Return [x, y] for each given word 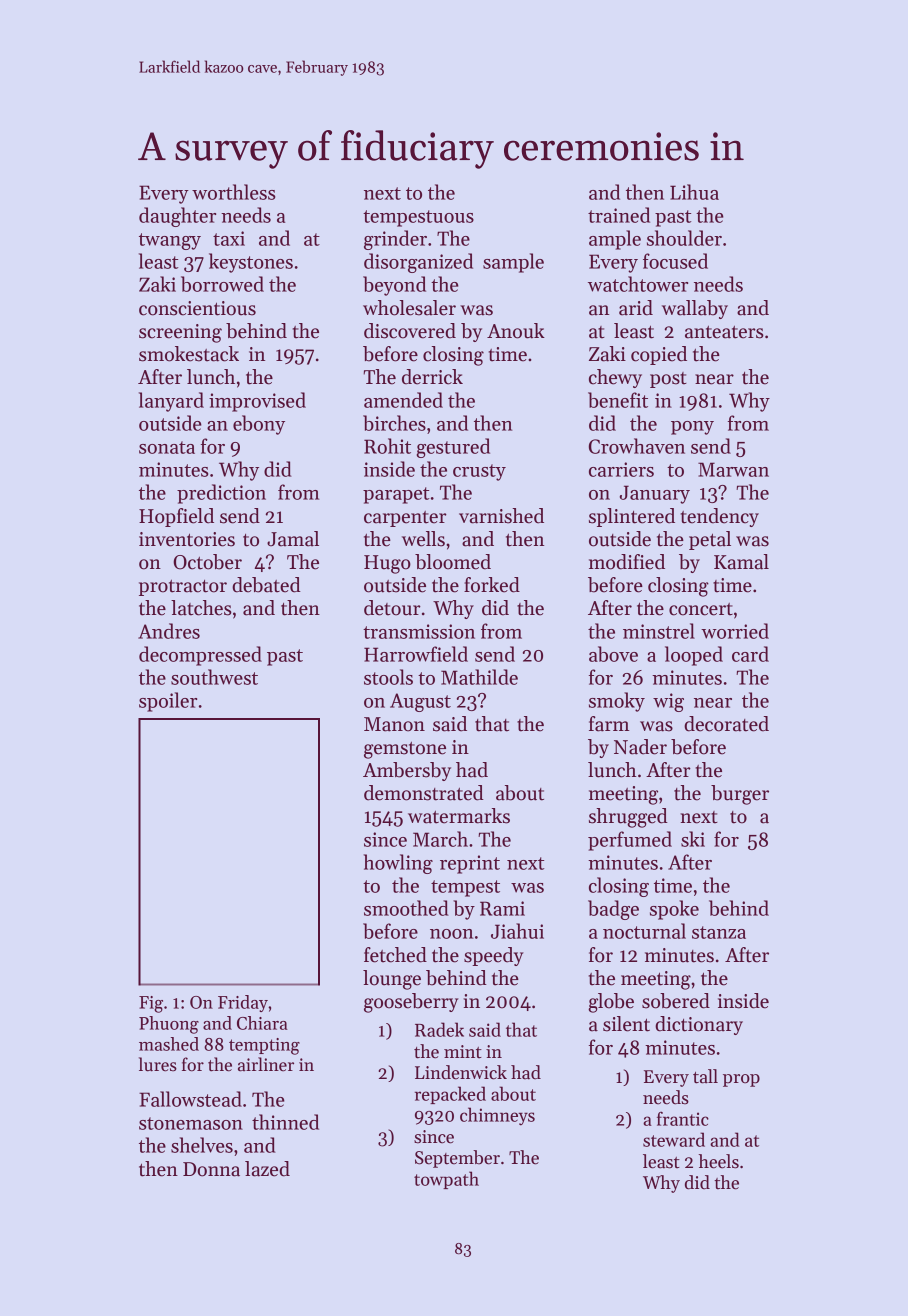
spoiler [168, 702]
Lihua [694, 192]
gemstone [405, 750]
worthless [233, 192]
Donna [211, 1169]
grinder [395, 240]
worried [735, 631]
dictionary [699, 1025]
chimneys [497, 1116]
